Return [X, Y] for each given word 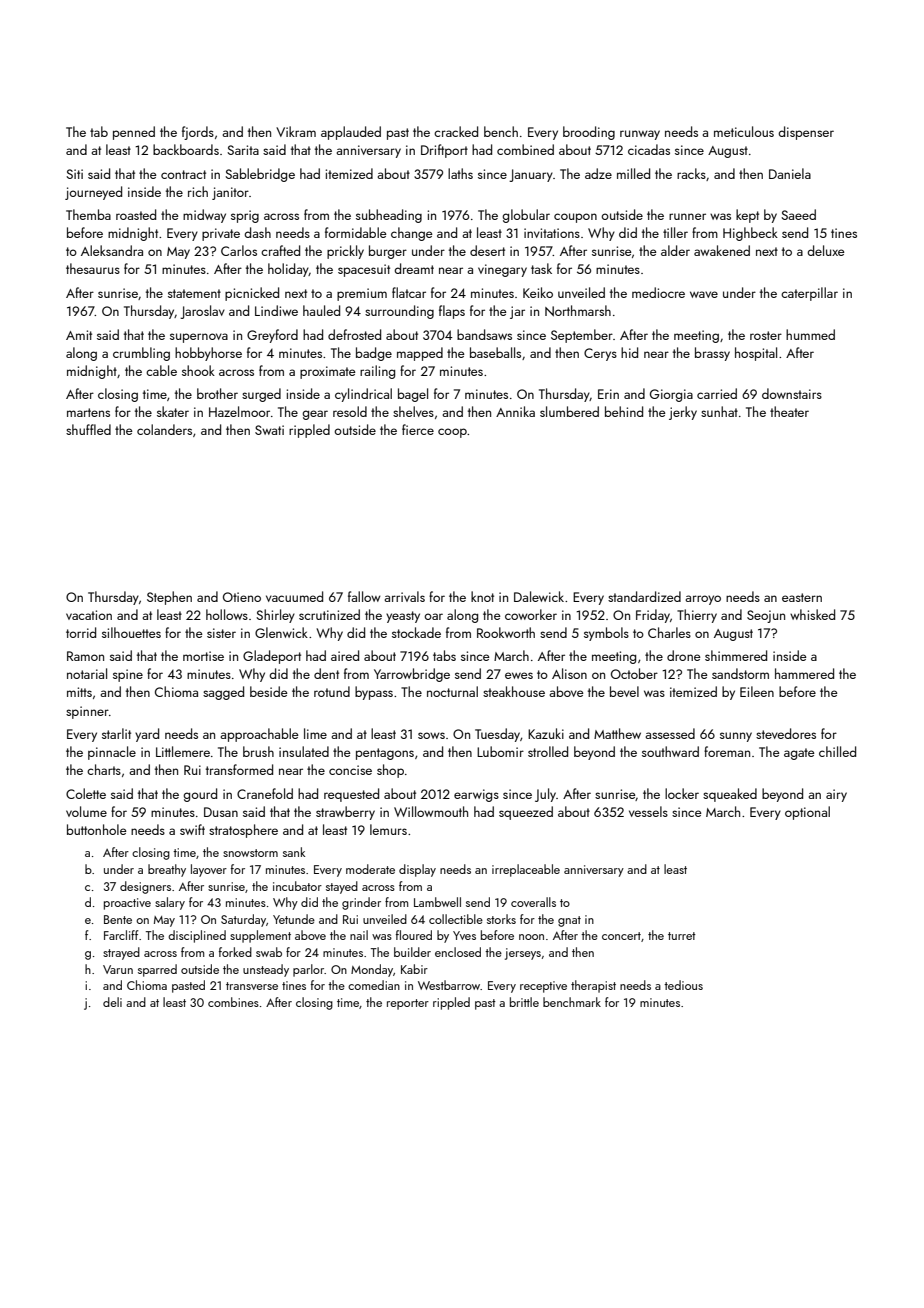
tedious [683, 985]
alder [675, 250]
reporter [408, 1004]
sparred [157, 970]
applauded [351, 133]
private [221, 234]
